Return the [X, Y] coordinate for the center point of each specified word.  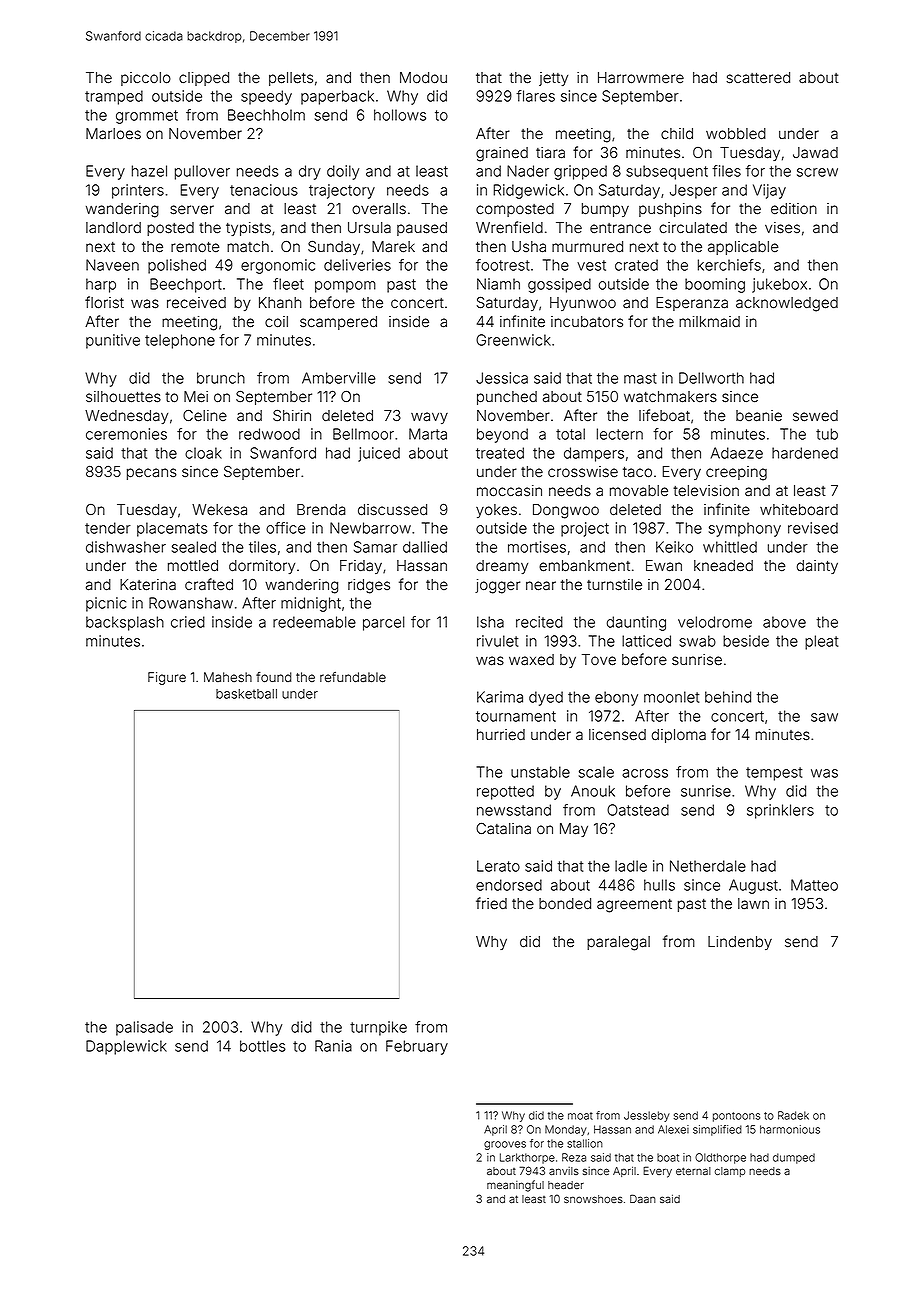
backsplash [125, 623]
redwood [269, 434]
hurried [501, 735]
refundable [353, 677]
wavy [429, 418]
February [417, 1047]
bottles [263, 1046]
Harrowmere [641, 78]
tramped [114, 97]
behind [728, 697]
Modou [423, 78]
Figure [167, 678]
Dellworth [711, 378]
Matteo [814, 885]
